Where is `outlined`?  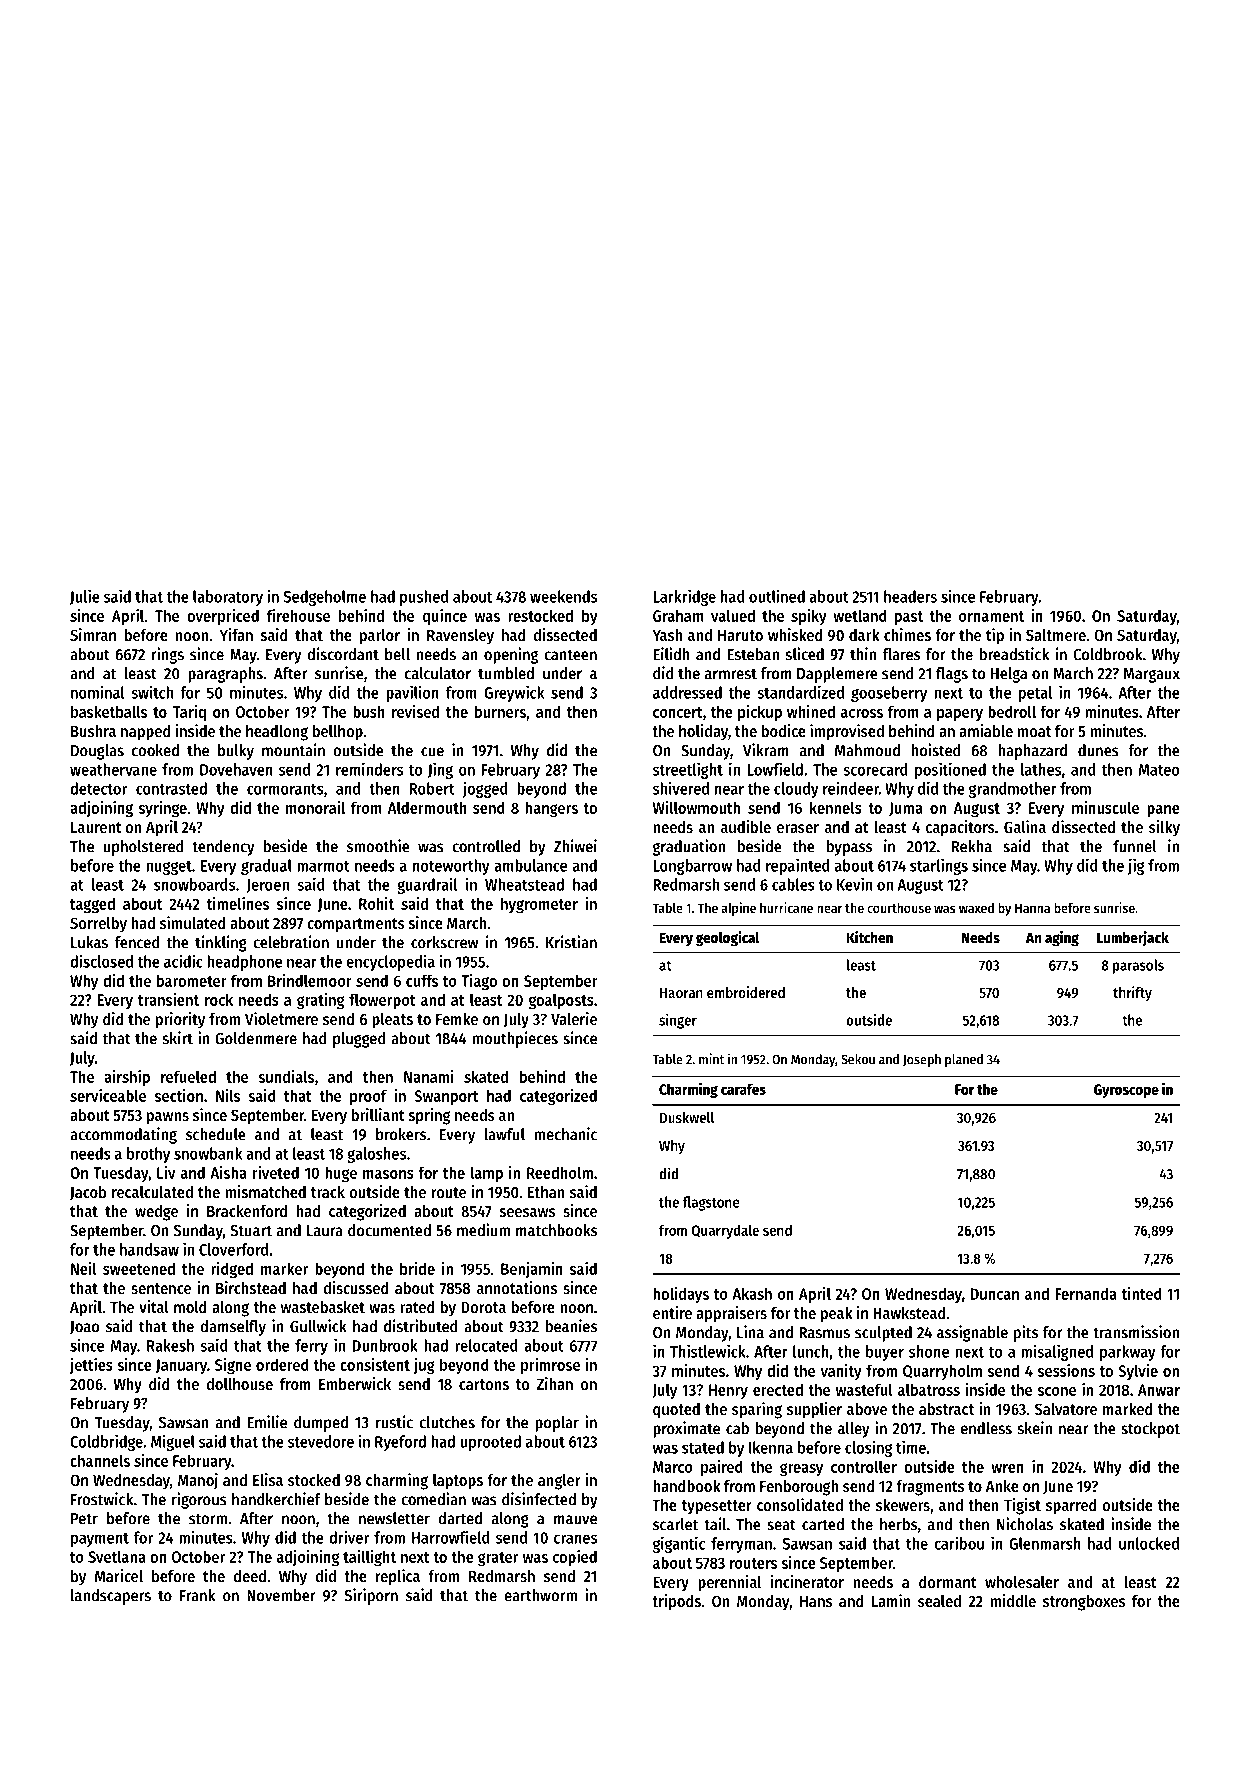 outlined is located at coordinates (777, 596).
